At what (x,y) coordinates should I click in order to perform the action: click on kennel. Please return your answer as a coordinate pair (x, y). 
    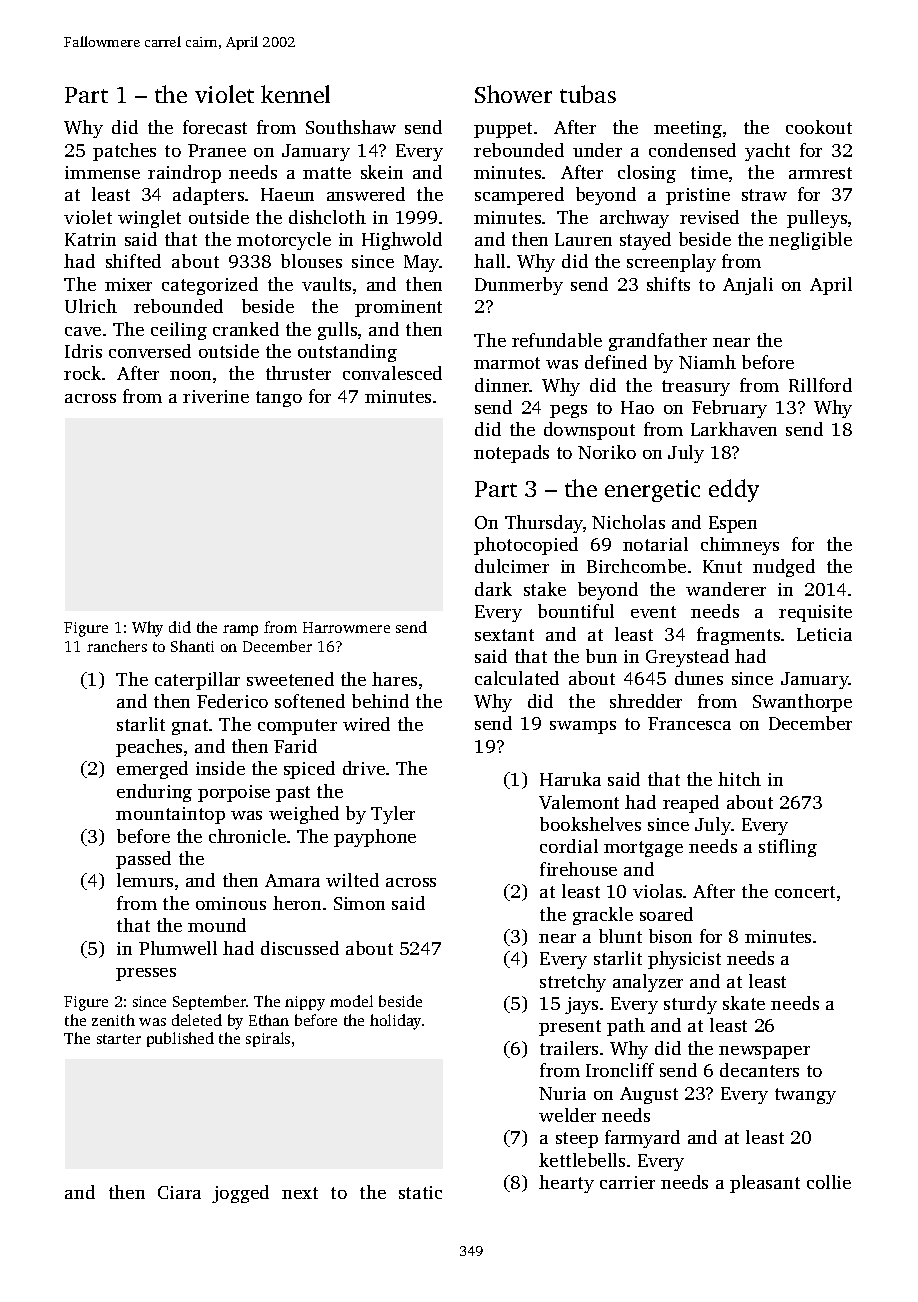
    Looking at the image, I should click on (295, 94).
